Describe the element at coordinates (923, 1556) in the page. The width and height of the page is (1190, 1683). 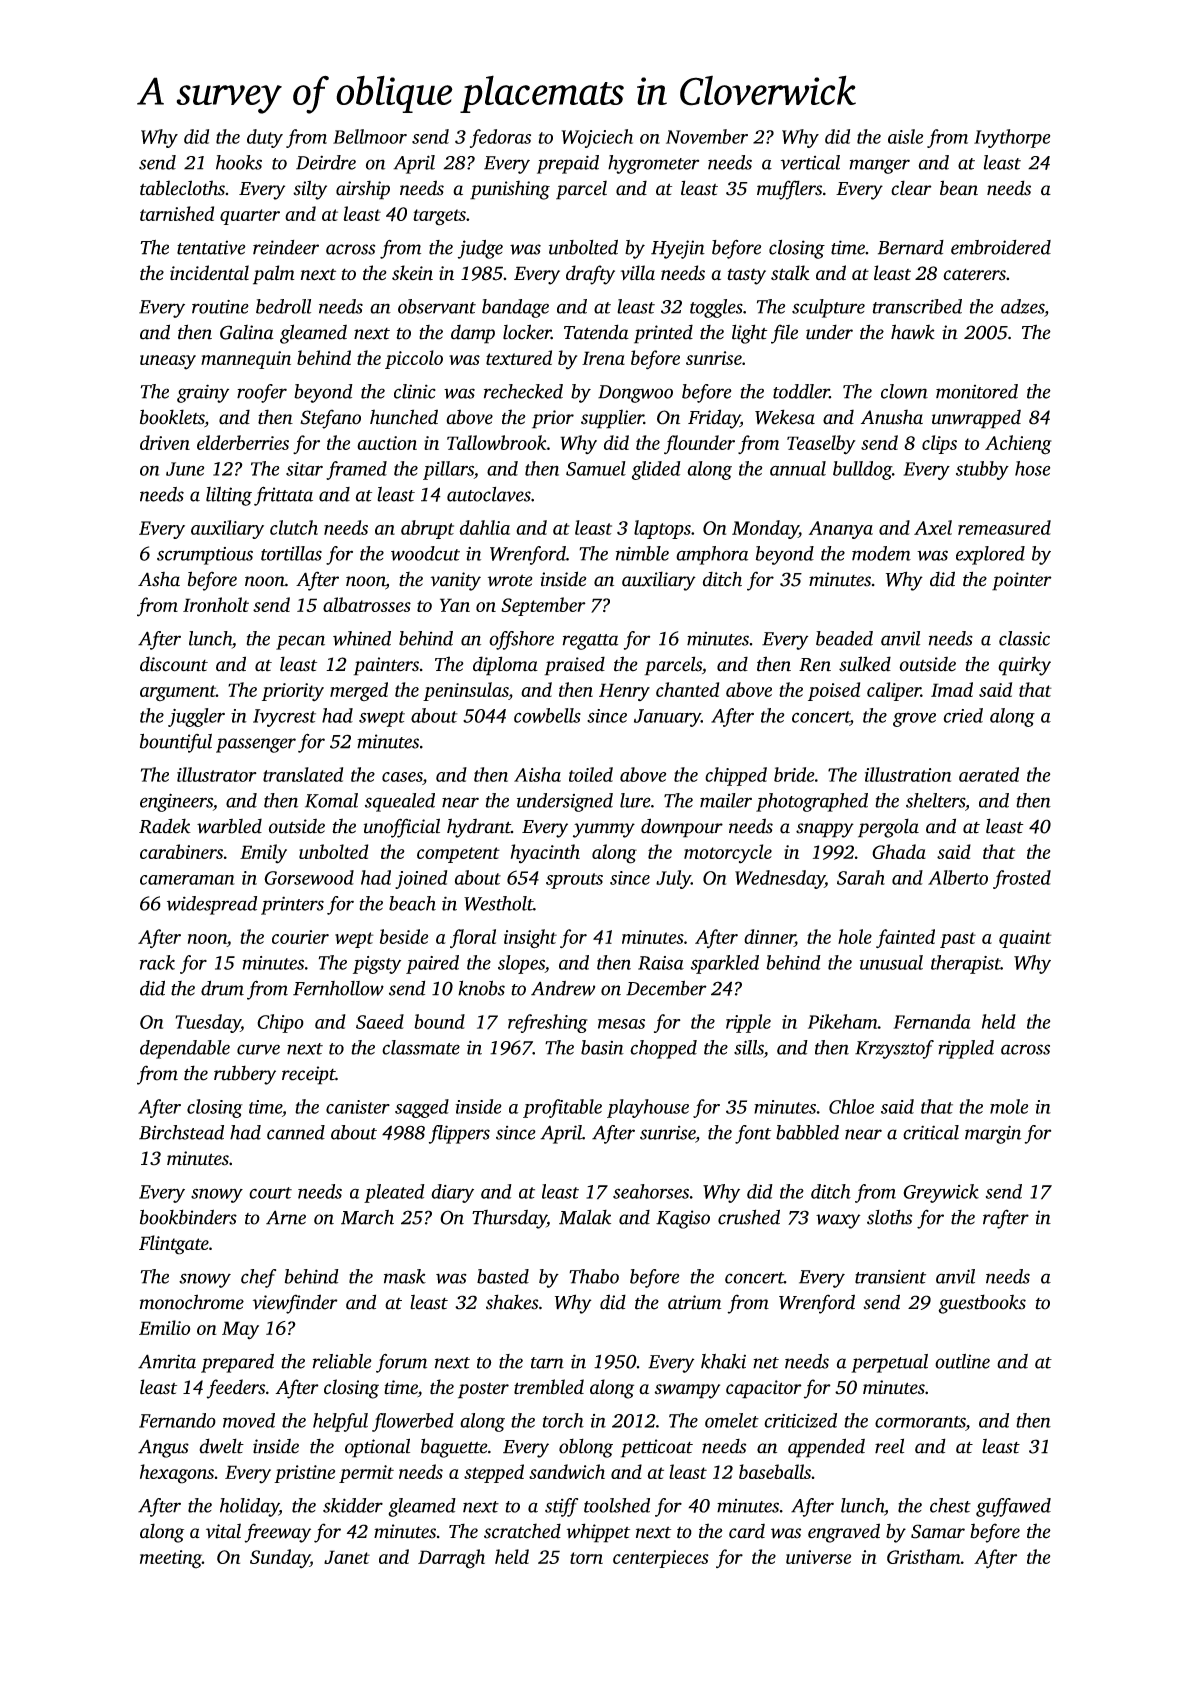
I see `Gristham` at that location.
